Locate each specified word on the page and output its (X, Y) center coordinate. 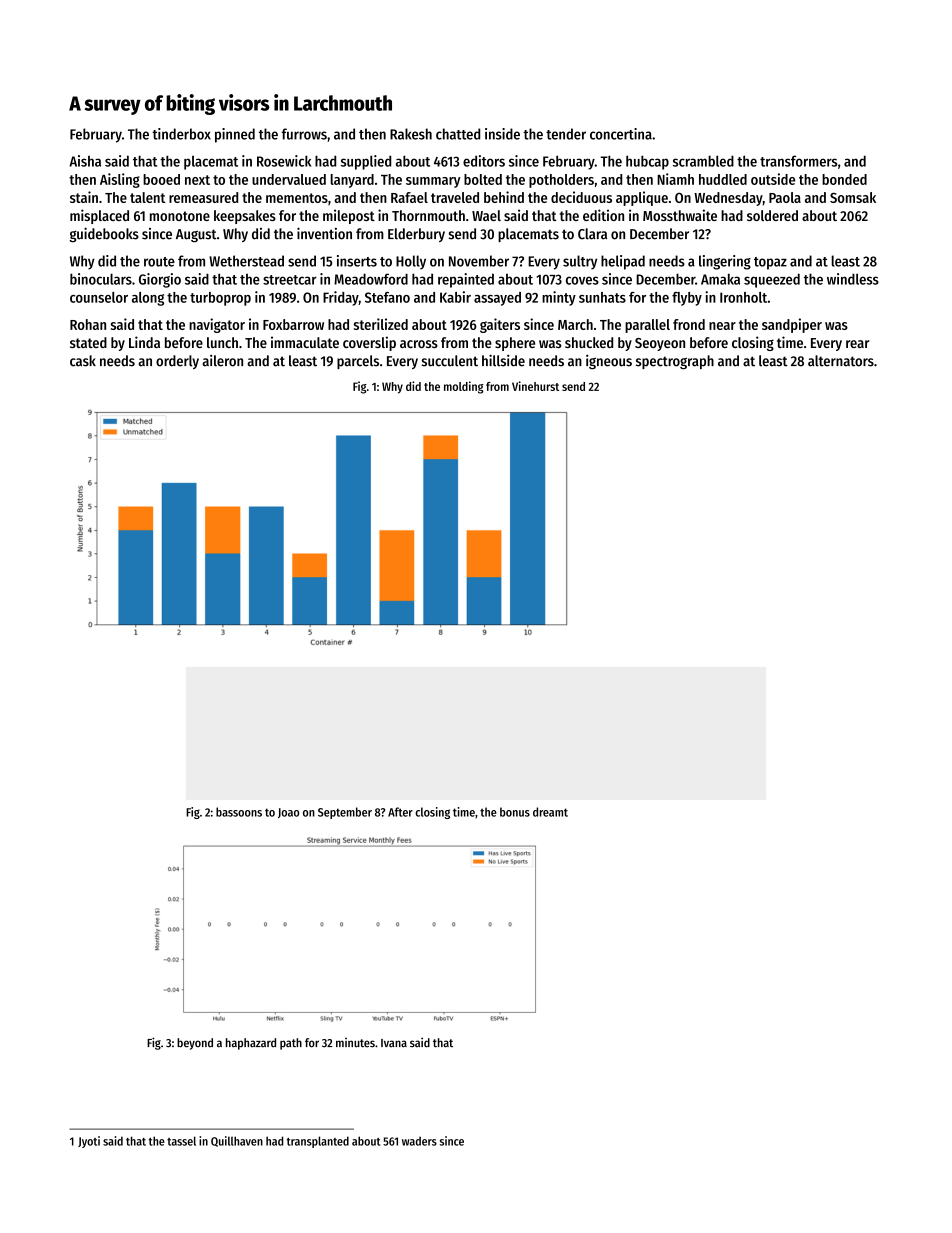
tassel (181, 1141)
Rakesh (411, 134)
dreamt (550, 812)
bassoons (239, 812)
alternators (841, 361)
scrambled (703, 161)
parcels (358, 362)
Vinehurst (535, 386)
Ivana (394, 1043)
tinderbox (181, 134)
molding (464, 387)
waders (419, 1141)
